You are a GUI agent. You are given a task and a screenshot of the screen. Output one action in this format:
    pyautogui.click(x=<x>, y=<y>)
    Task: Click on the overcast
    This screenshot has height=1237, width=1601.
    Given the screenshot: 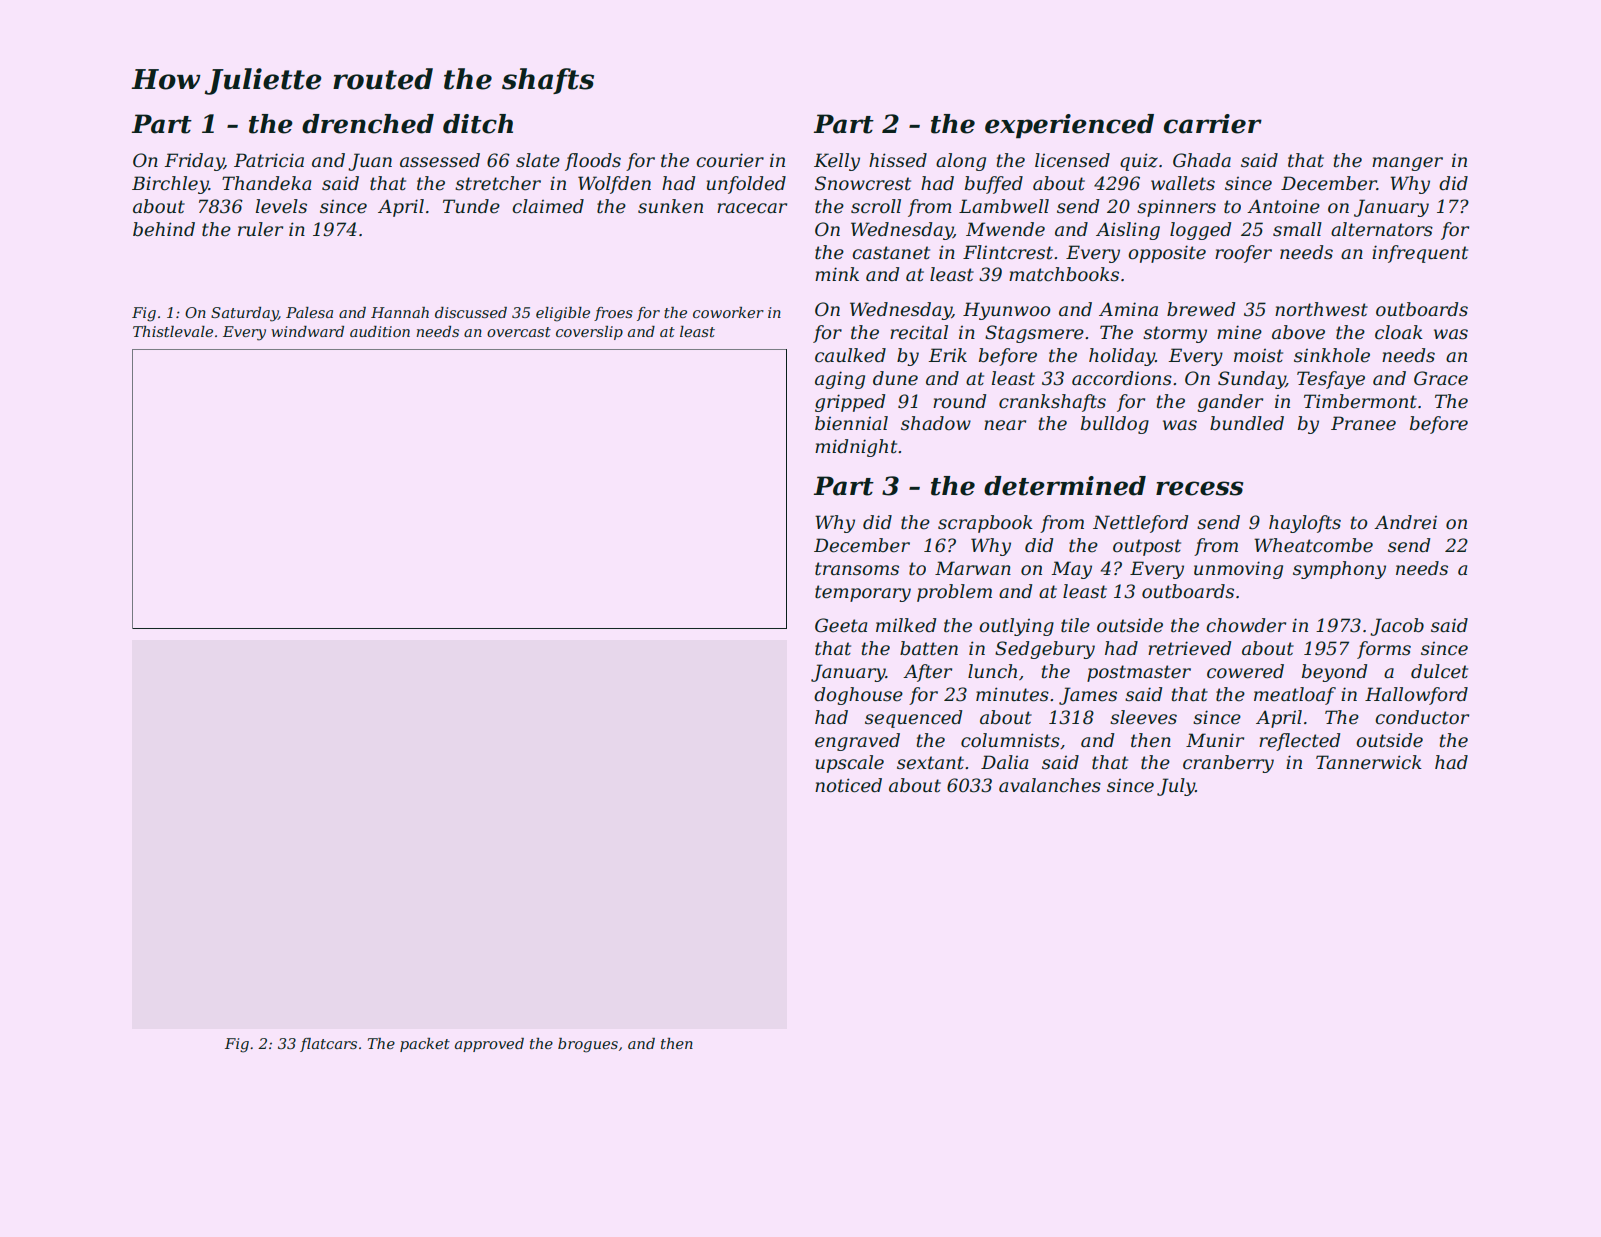 What is the action you would take?
    pyautogui.click(x=519, y=332)
